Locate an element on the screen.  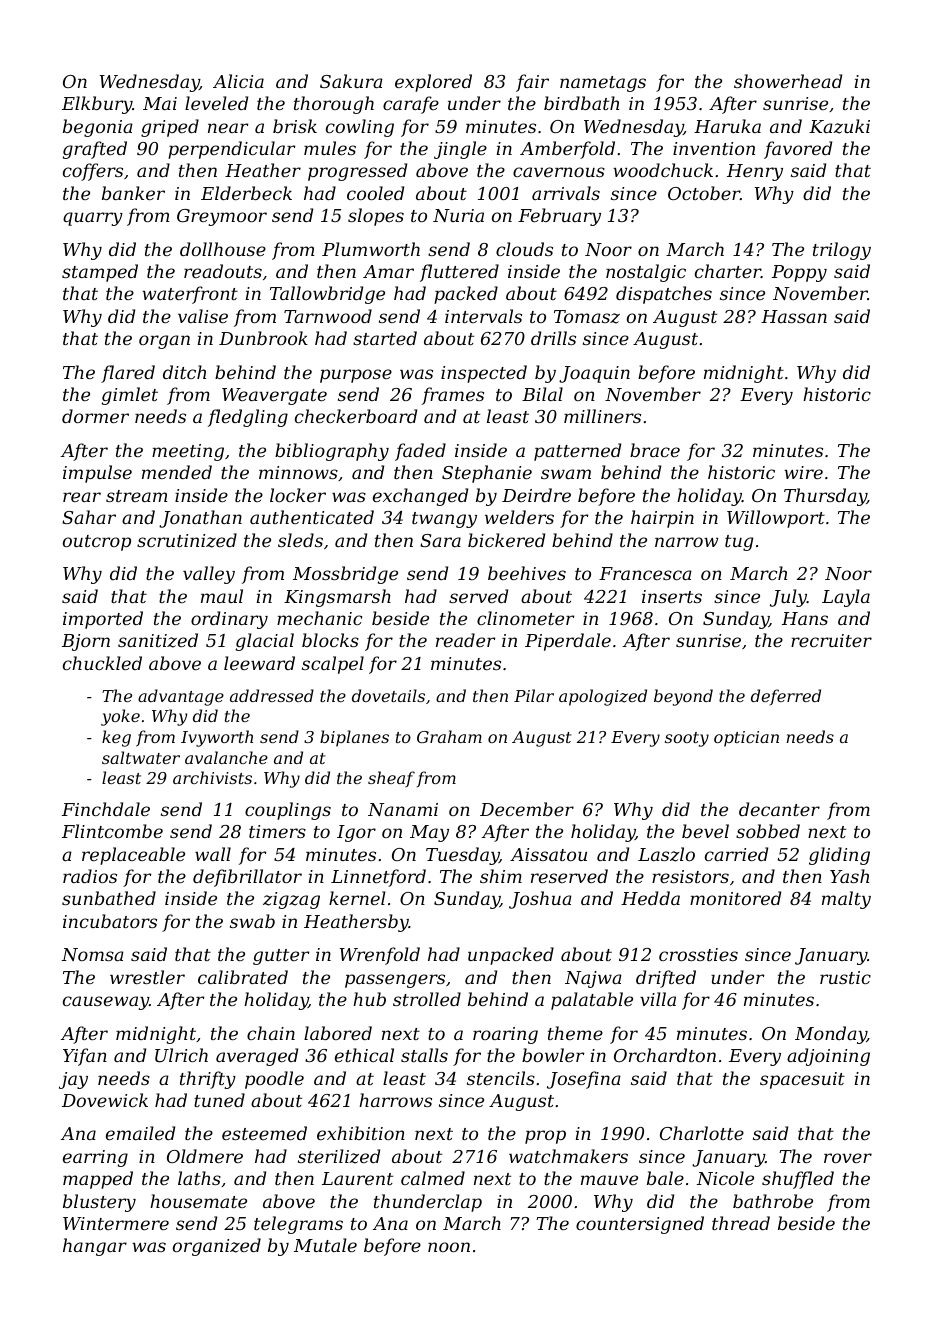
Tallowbridge is located at coordinates (327, 295).
